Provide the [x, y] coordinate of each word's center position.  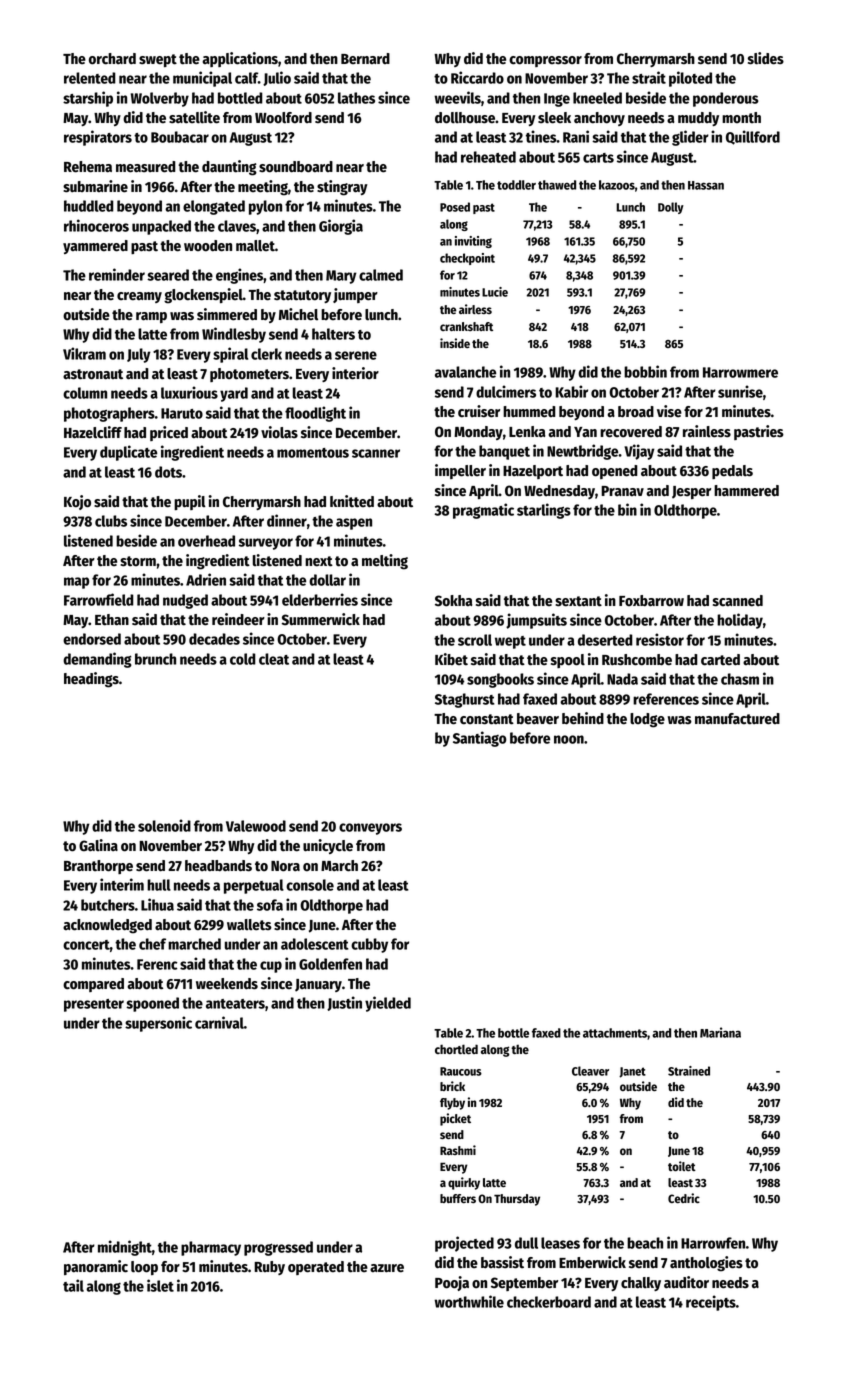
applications [240, 59]
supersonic [158, 1024]
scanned [738, 601]
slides [766, 58]
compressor [545, 61]
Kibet [451, 659]
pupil [190, 502]
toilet [682, 1166]
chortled [456, 1049]
